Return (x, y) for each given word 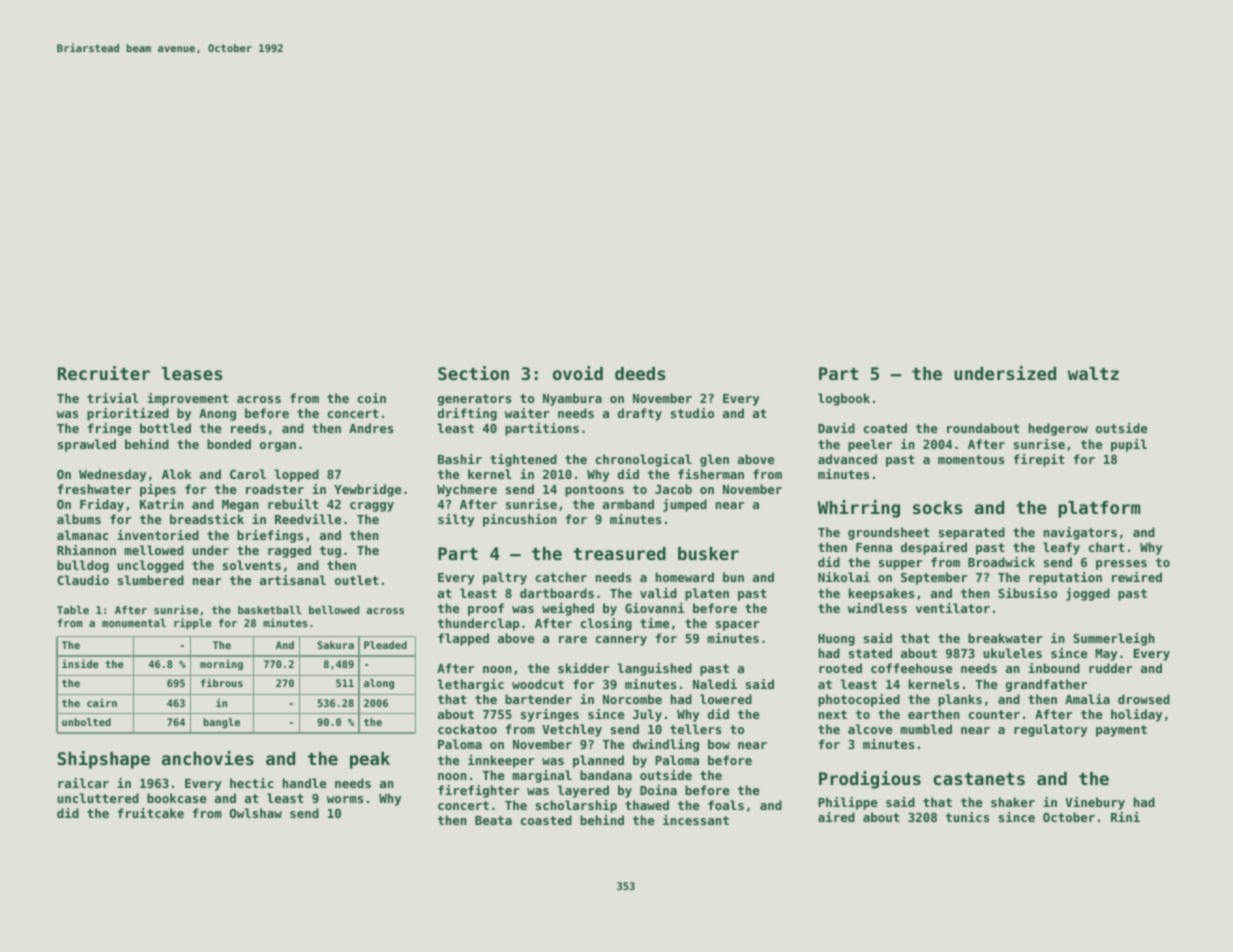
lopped (297, 475)
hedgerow (1058, 429)
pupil (1129, 445)
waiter (527, 413)
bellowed (334, 610)
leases (192, 373)
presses (1121, 565)
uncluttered (98, 798)
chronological (644, 460)
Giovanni (655, 608)
